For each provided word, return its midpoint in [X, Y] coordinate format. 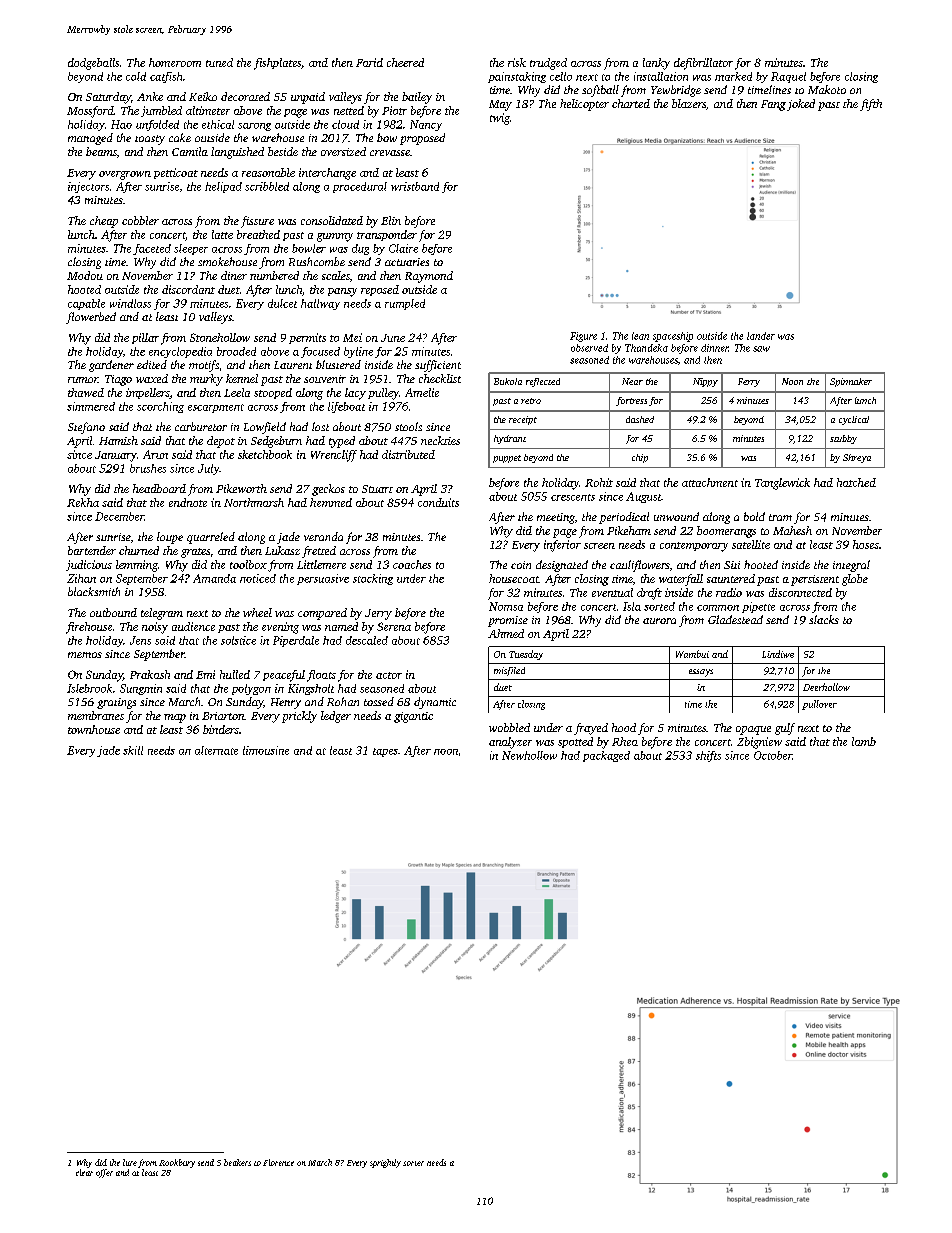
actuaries [407, 262]
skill [133, 750]
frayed [591, 729]
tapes [385, 752]
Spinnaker [851, 382]
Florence [278, 1162]
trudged [548, 64]
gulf [785, 729]
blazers [689, 103]
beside [283, 151]
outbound [113, 612]
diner [234, 275]
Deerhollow [826, 687]
